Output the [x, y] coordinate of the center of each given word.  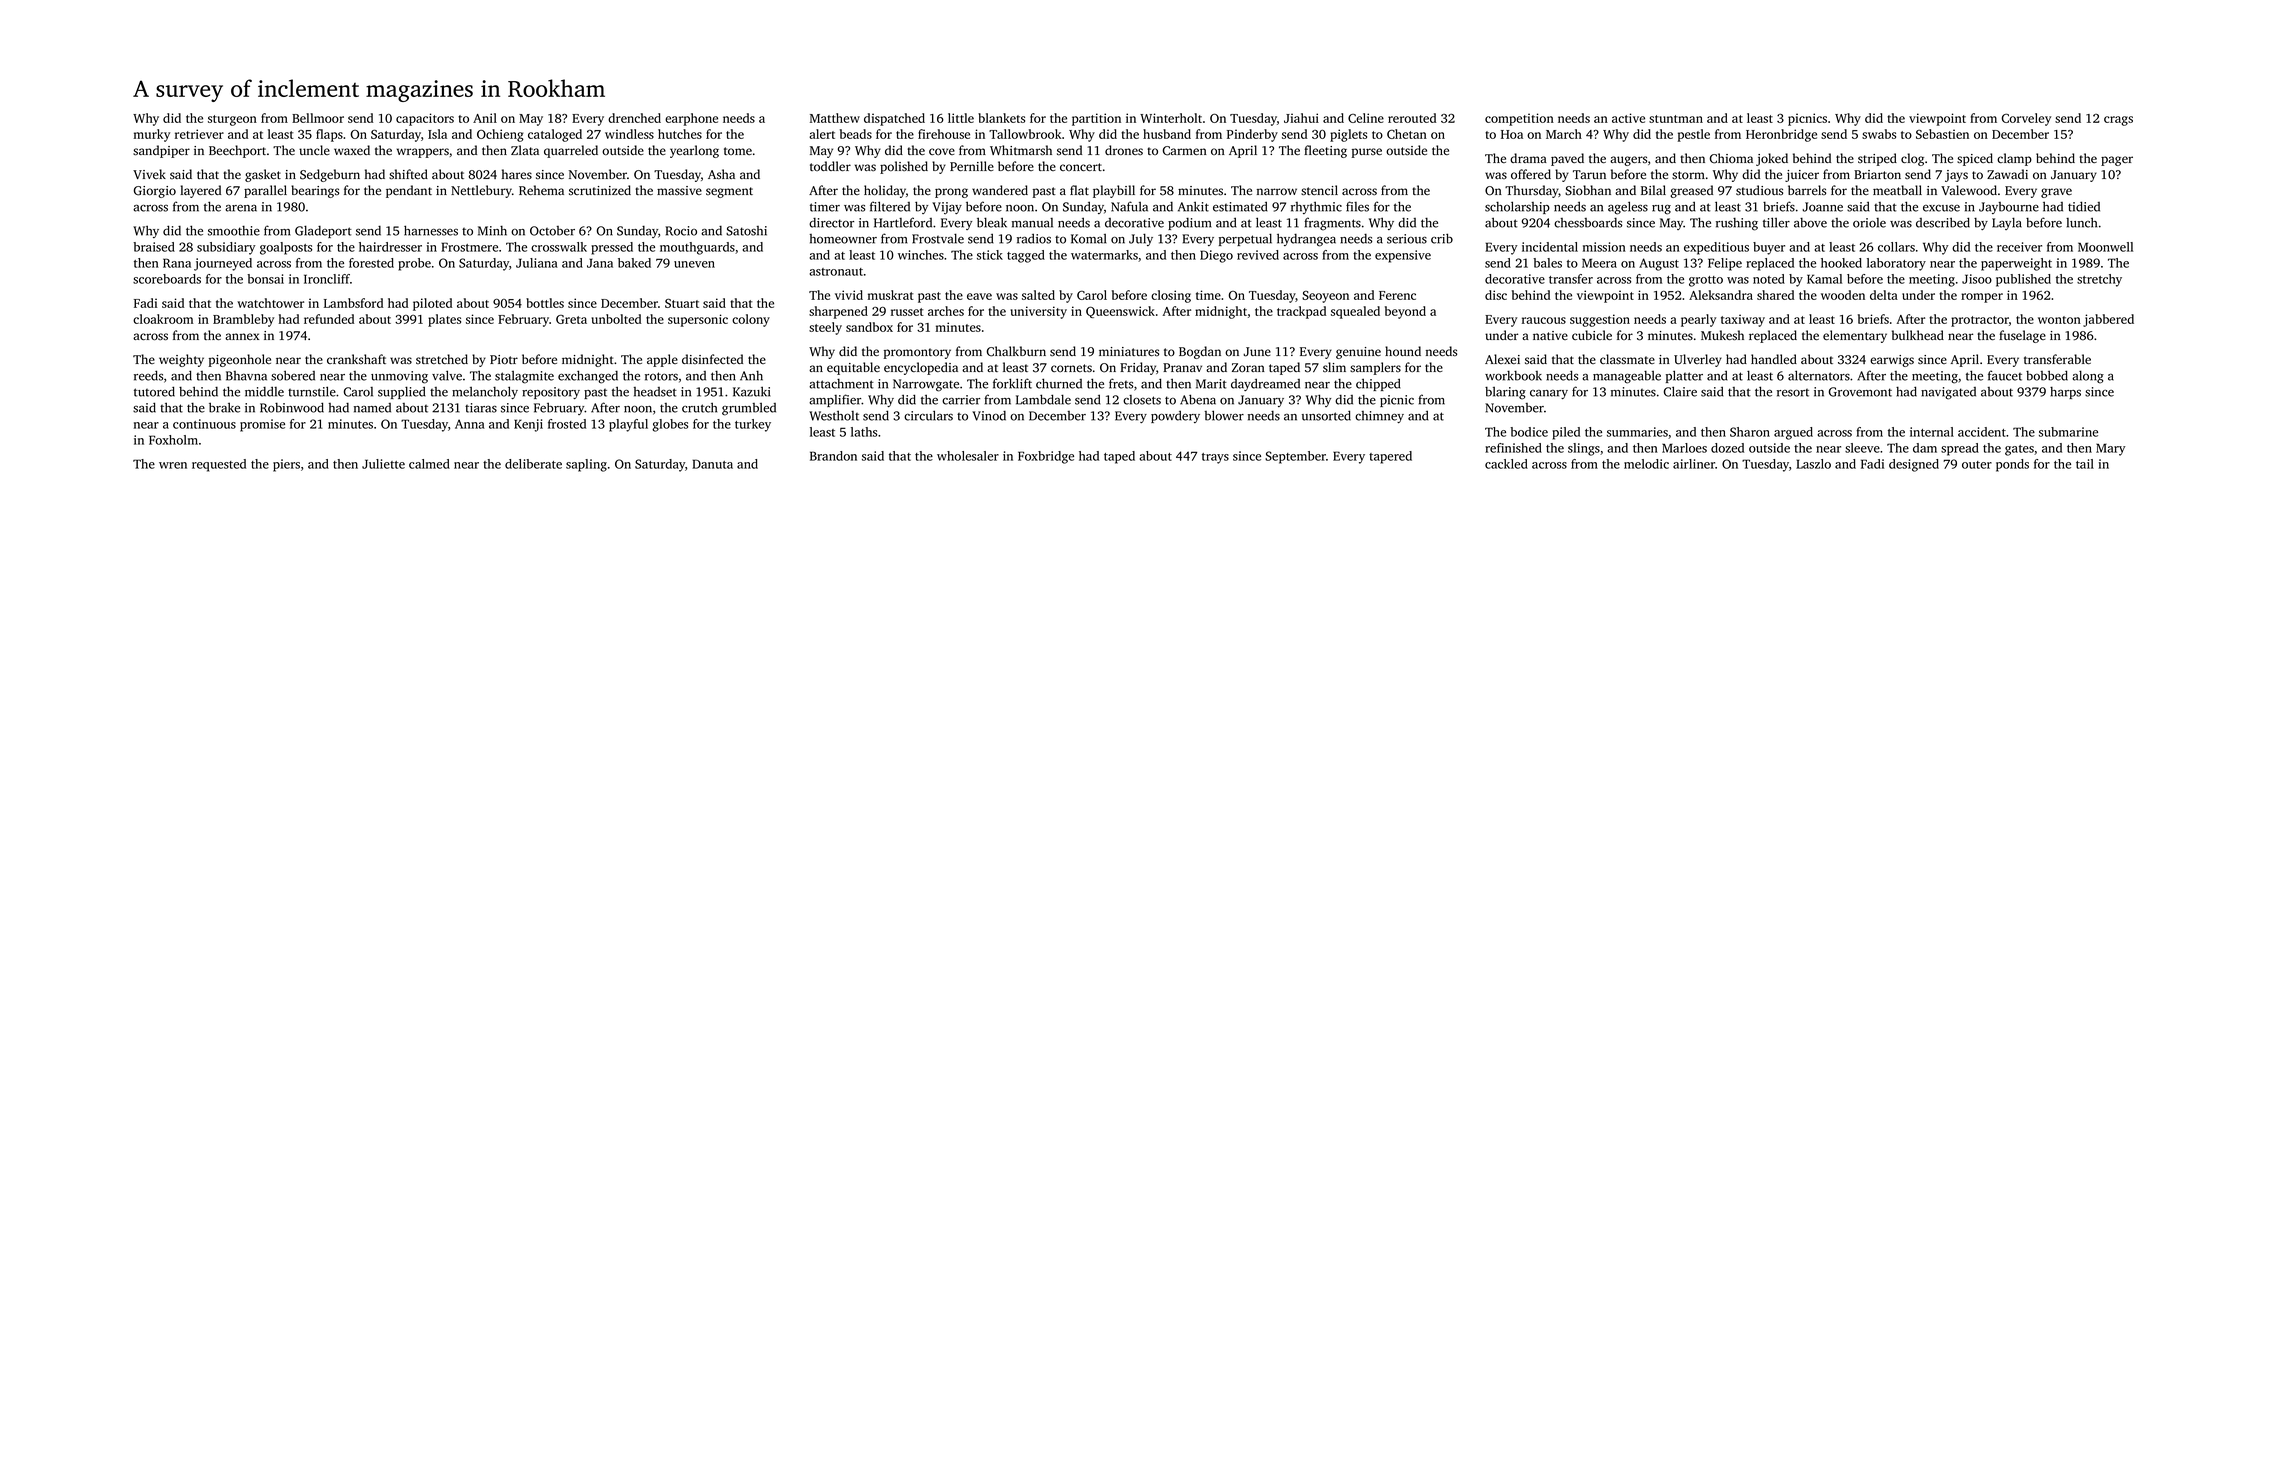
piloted [432, 304]
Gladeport [323, 231]
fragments [1332, 224]
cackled [1506, 464]
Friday [1138, 368]
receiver [2019, 247]
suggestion [1600, 320]
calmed [429, 464]
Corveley [2026, 119]
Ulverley [1698, 360]
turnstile [312, 391]
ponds [2012, 465]
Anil [485, 118]
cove [942, 151]
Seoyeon [1325, 297]
